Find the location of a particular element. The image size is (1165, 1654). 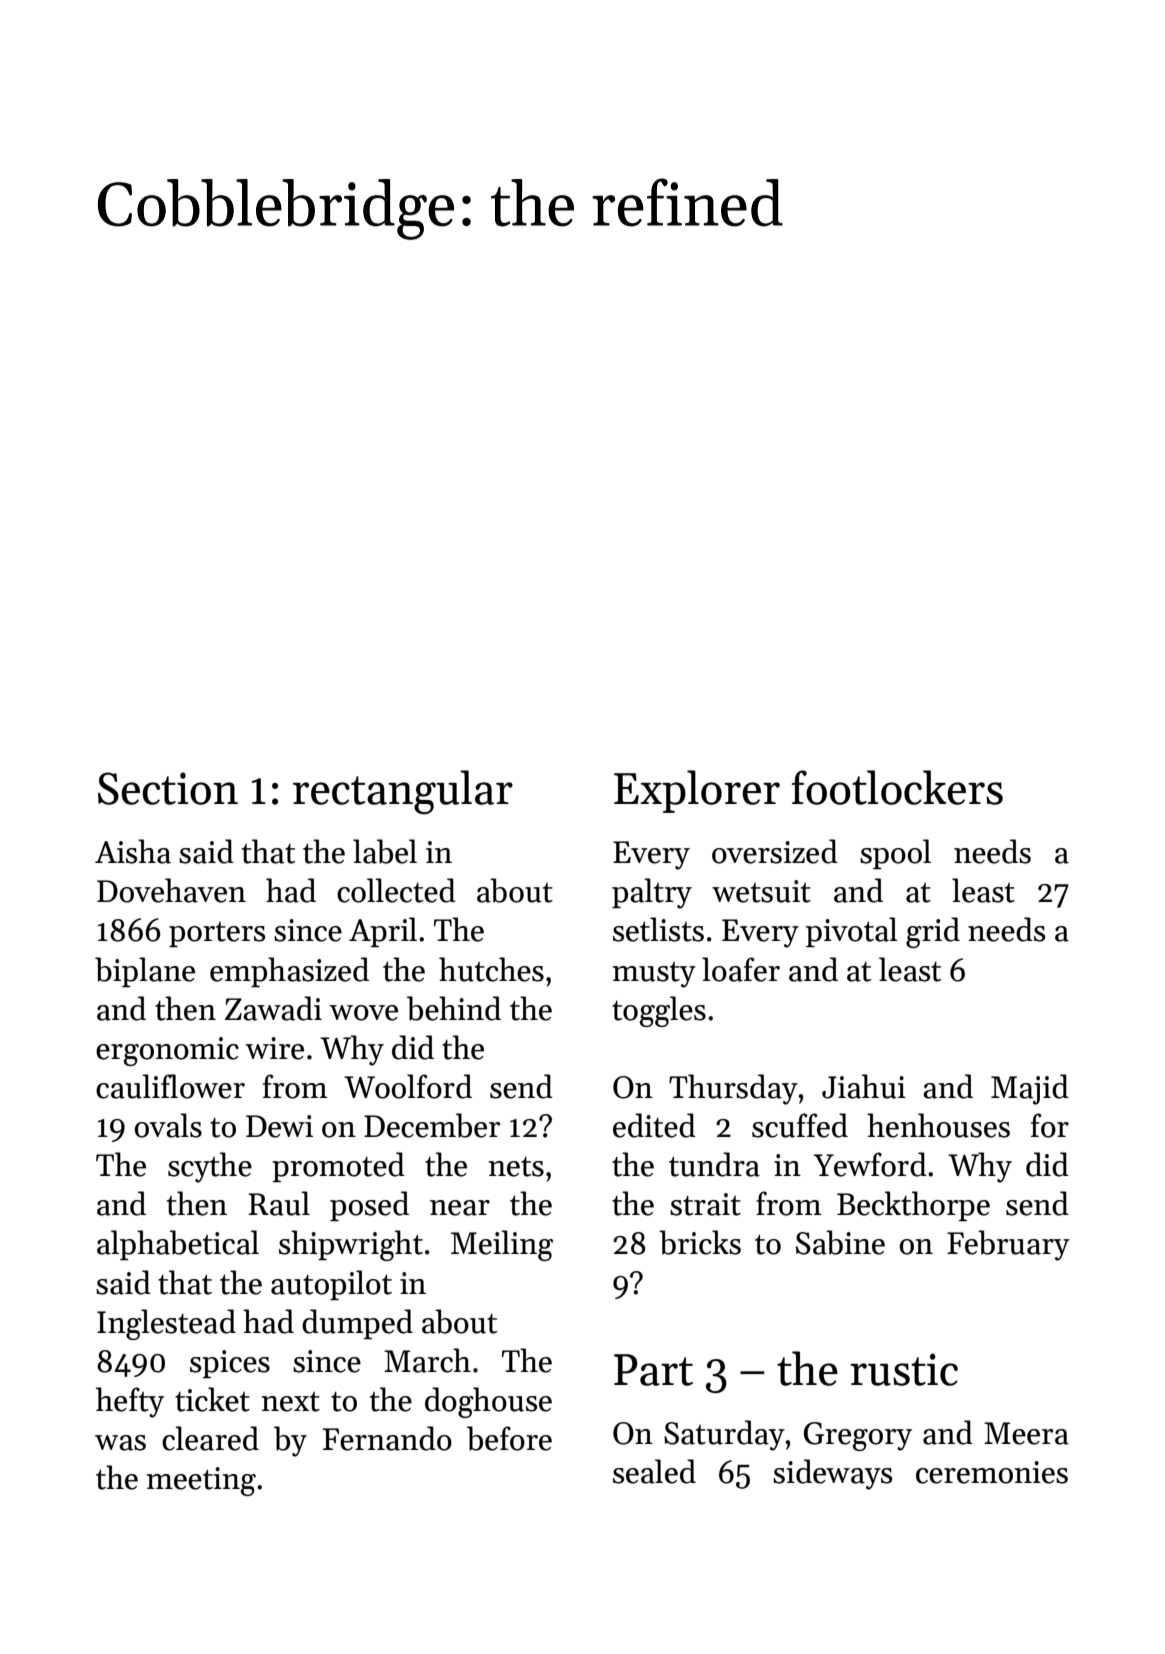

oversized is located at coordinates (775, 851).
